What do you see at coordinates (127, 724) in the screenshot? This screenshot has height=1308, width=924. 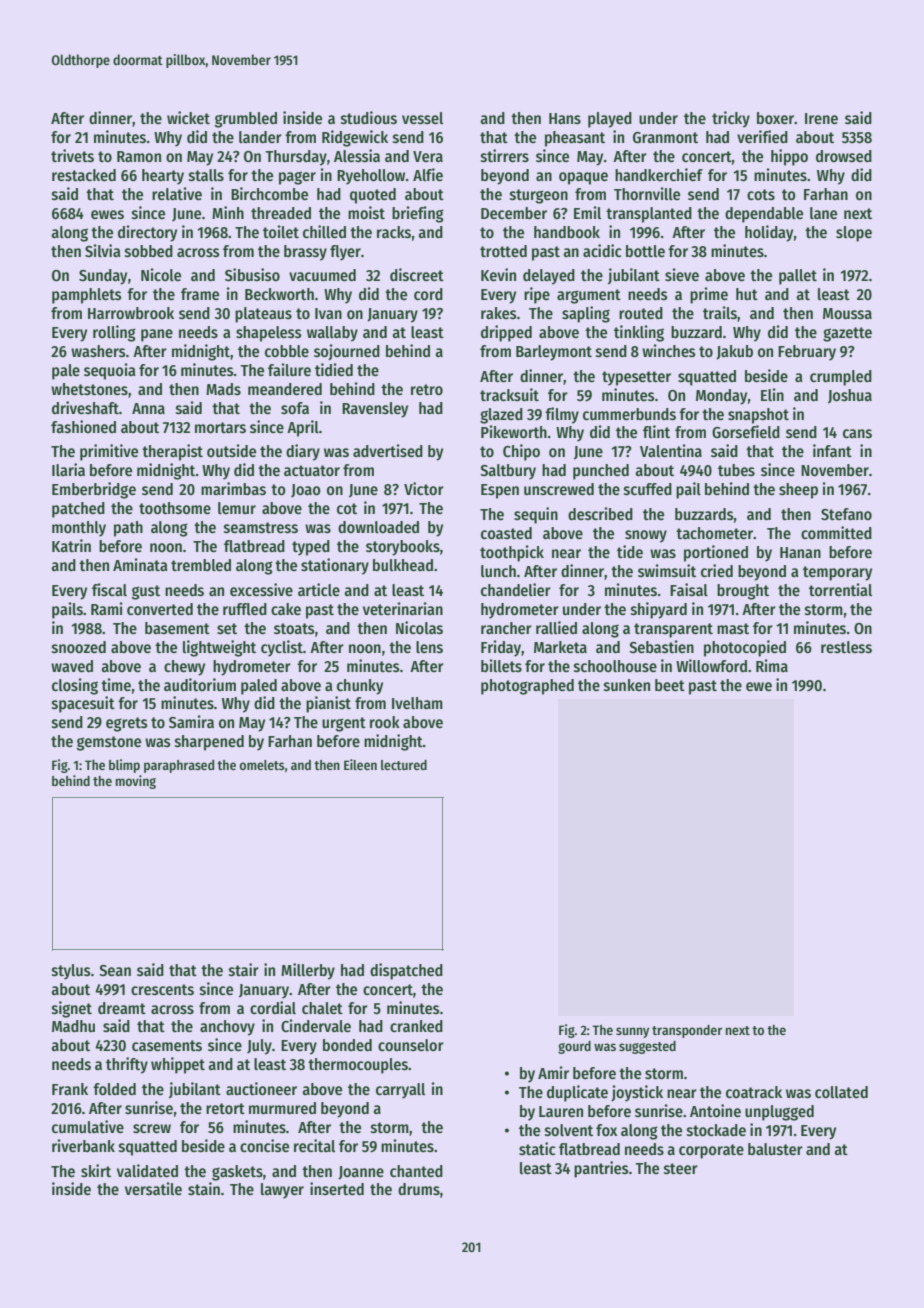 I see `egrets` at bounding box center [127, 724].
